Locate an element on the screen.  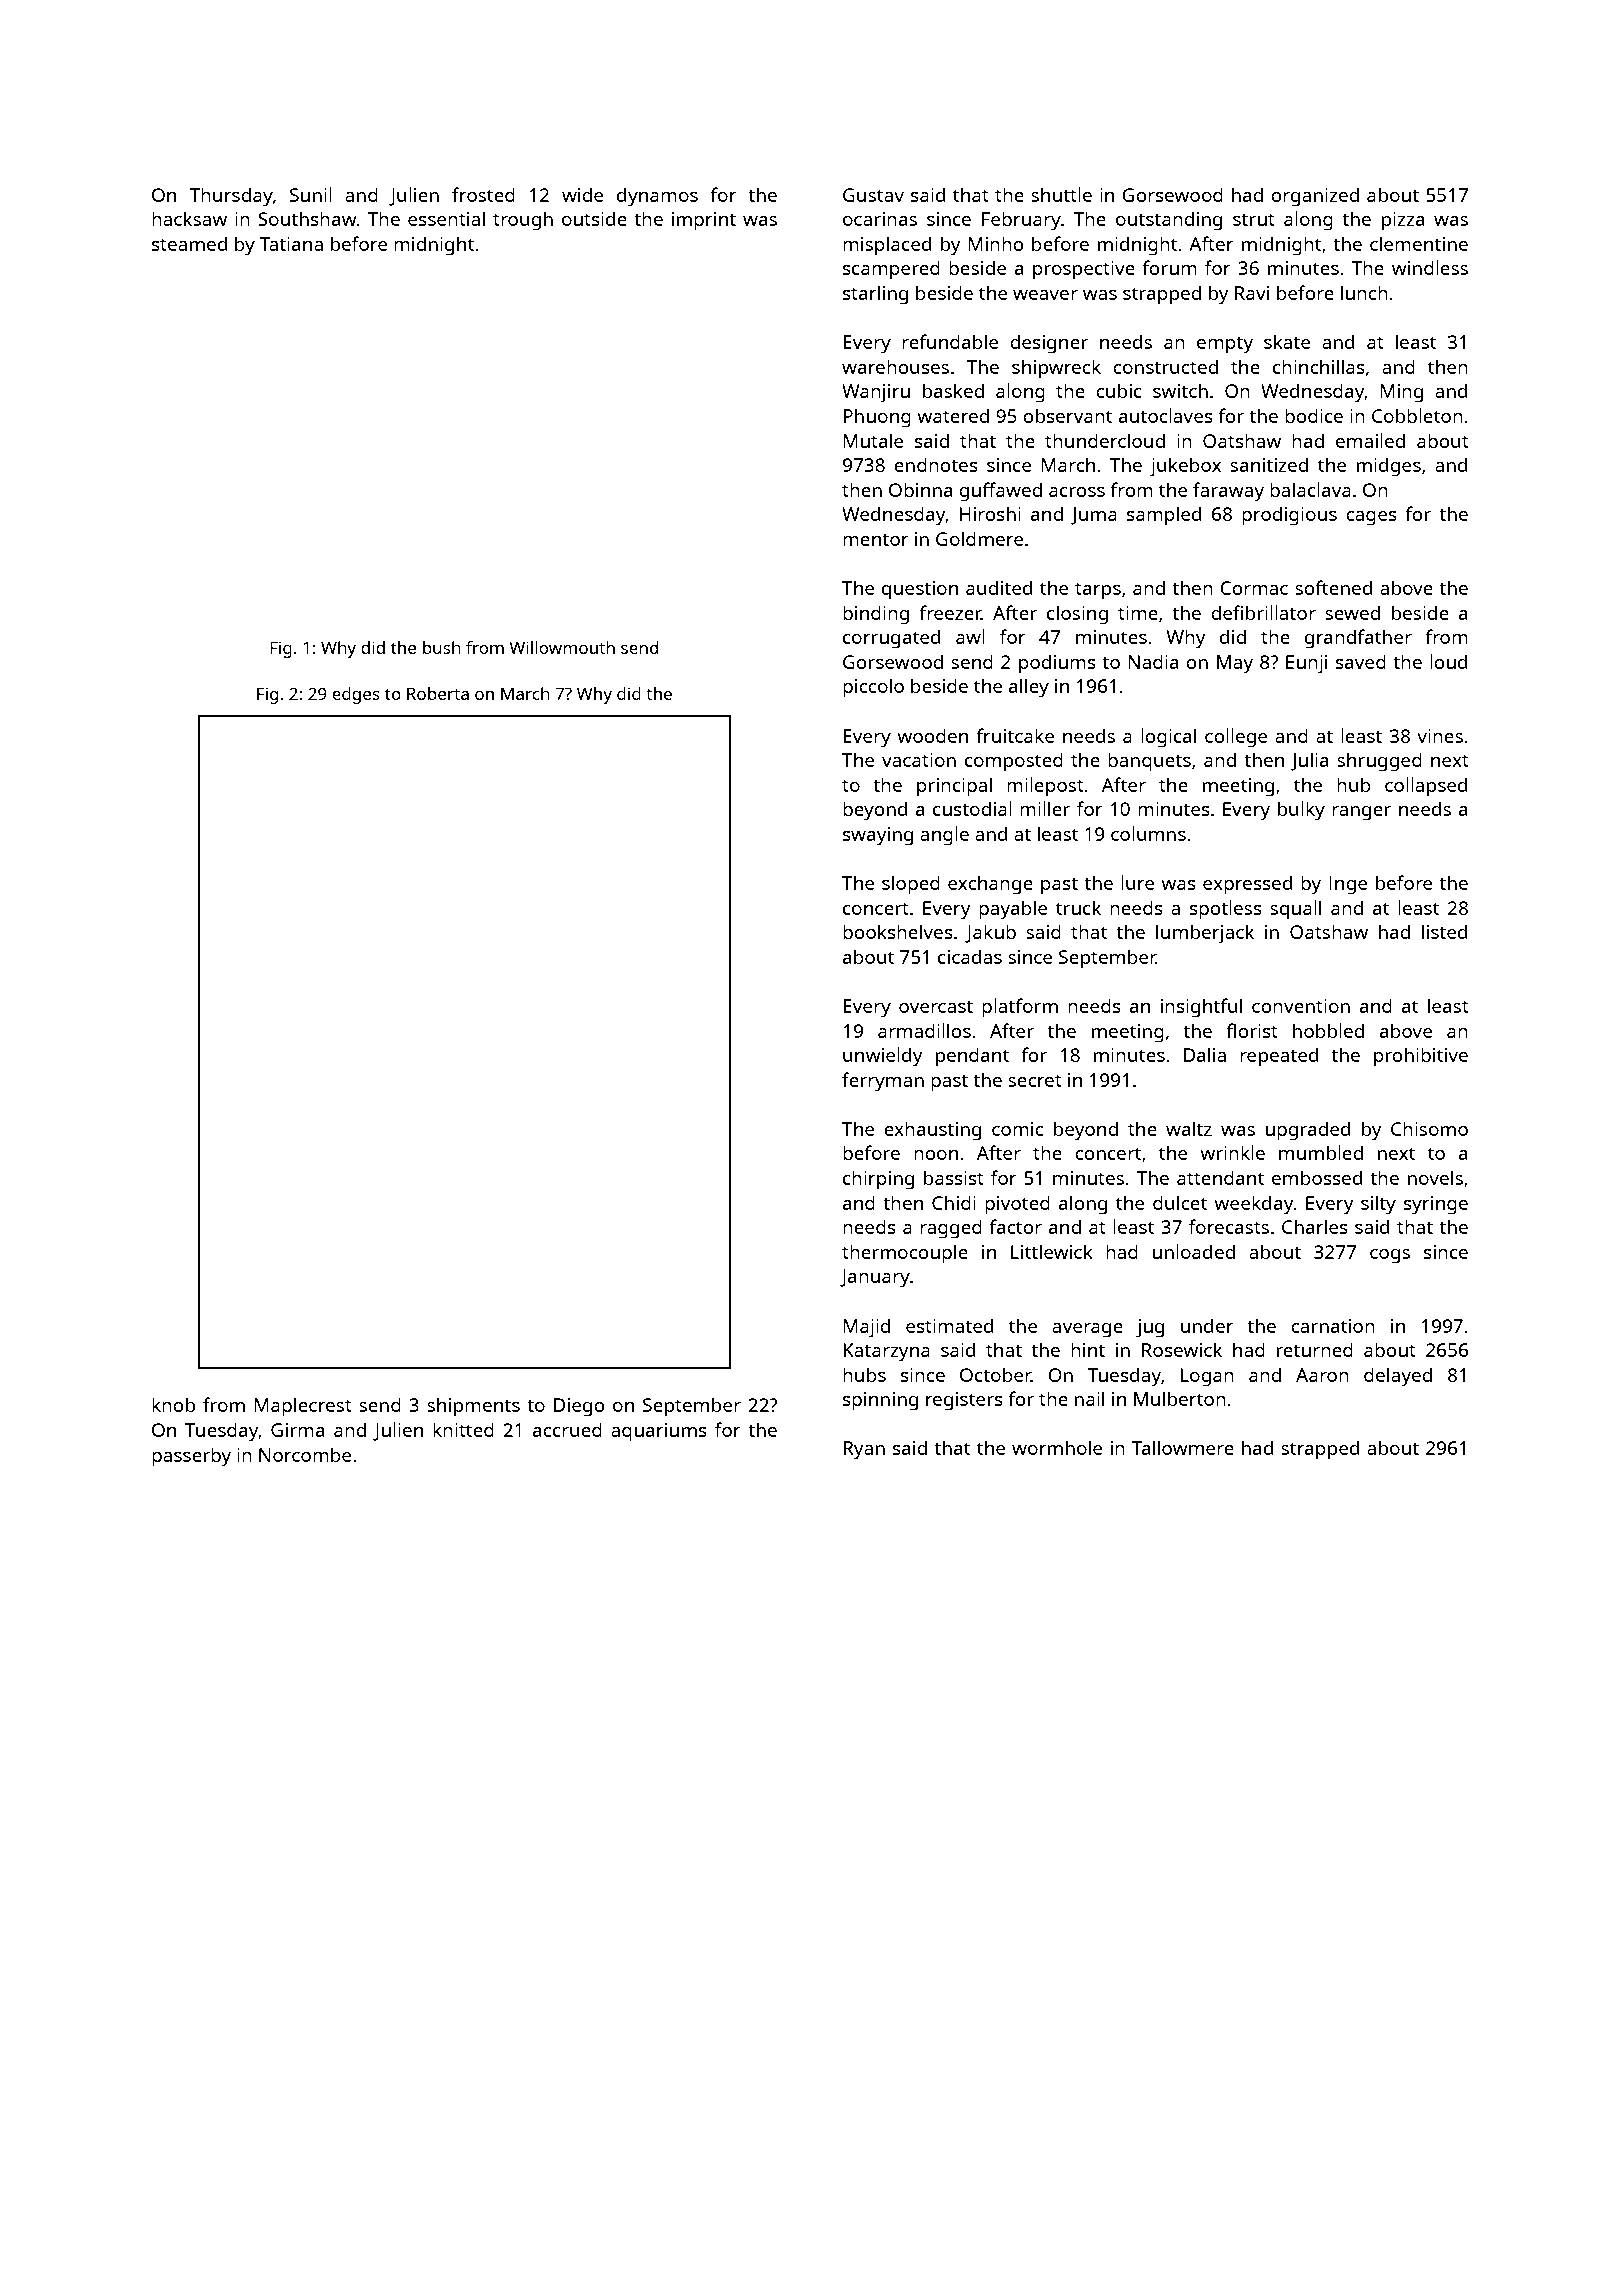
aquariums is located at coordinates (659, 1432).
